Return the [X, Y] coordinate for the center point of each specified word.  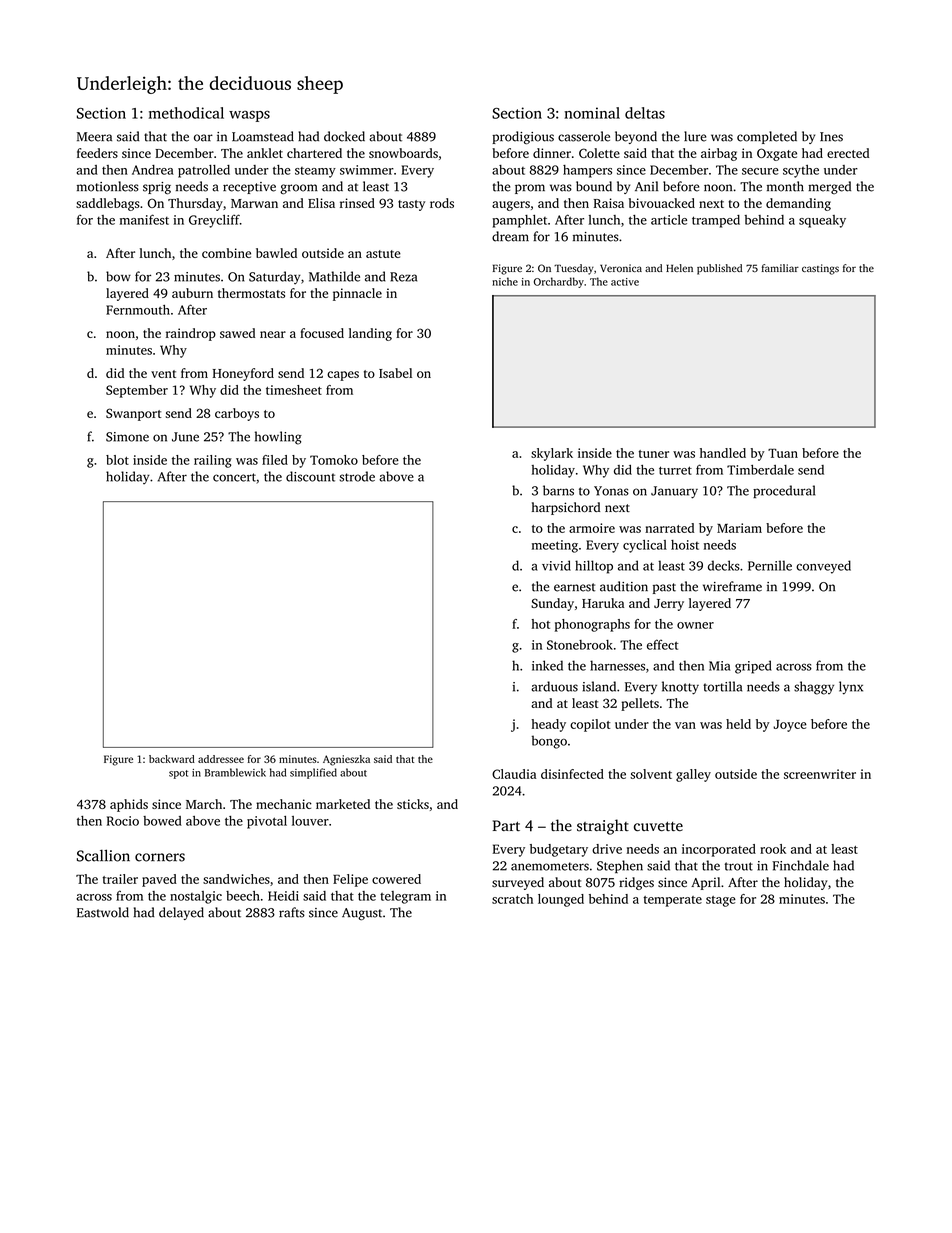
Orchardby [559, 282]
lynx [851, 688]
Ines [831, 137]
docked [344, 136]
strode [357, 476]
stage [721, 901]
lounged [561, 900]
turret [675, 470]
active [625, 282]
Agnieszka [346, 760]
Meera [94, 137]
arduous [554, 686]
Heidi [283, 896]
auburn [192, 293]
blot [117, 460]
